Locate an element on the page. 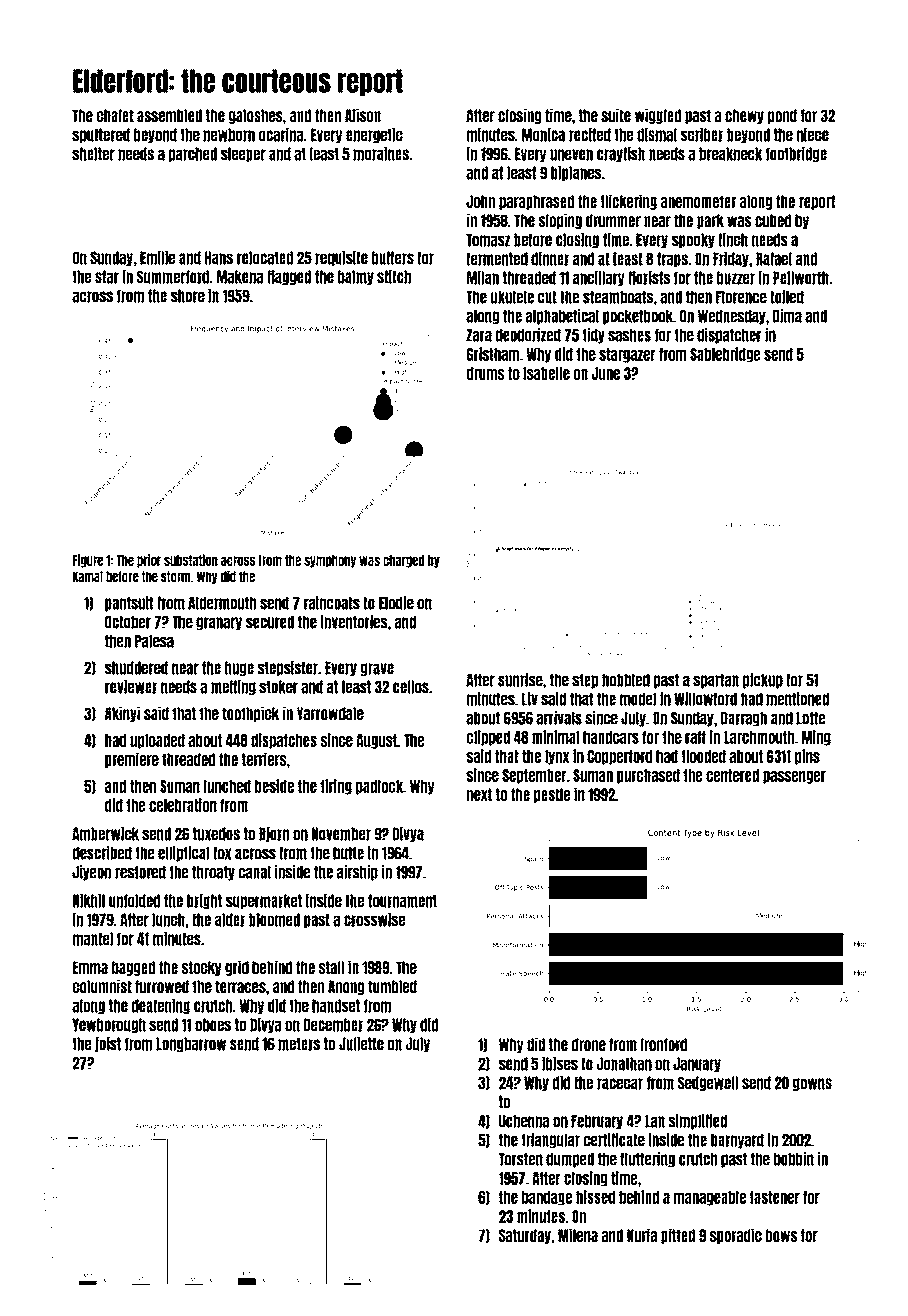 This page has width=908, height=1316. joist is located at coordinates (108, 1044).
